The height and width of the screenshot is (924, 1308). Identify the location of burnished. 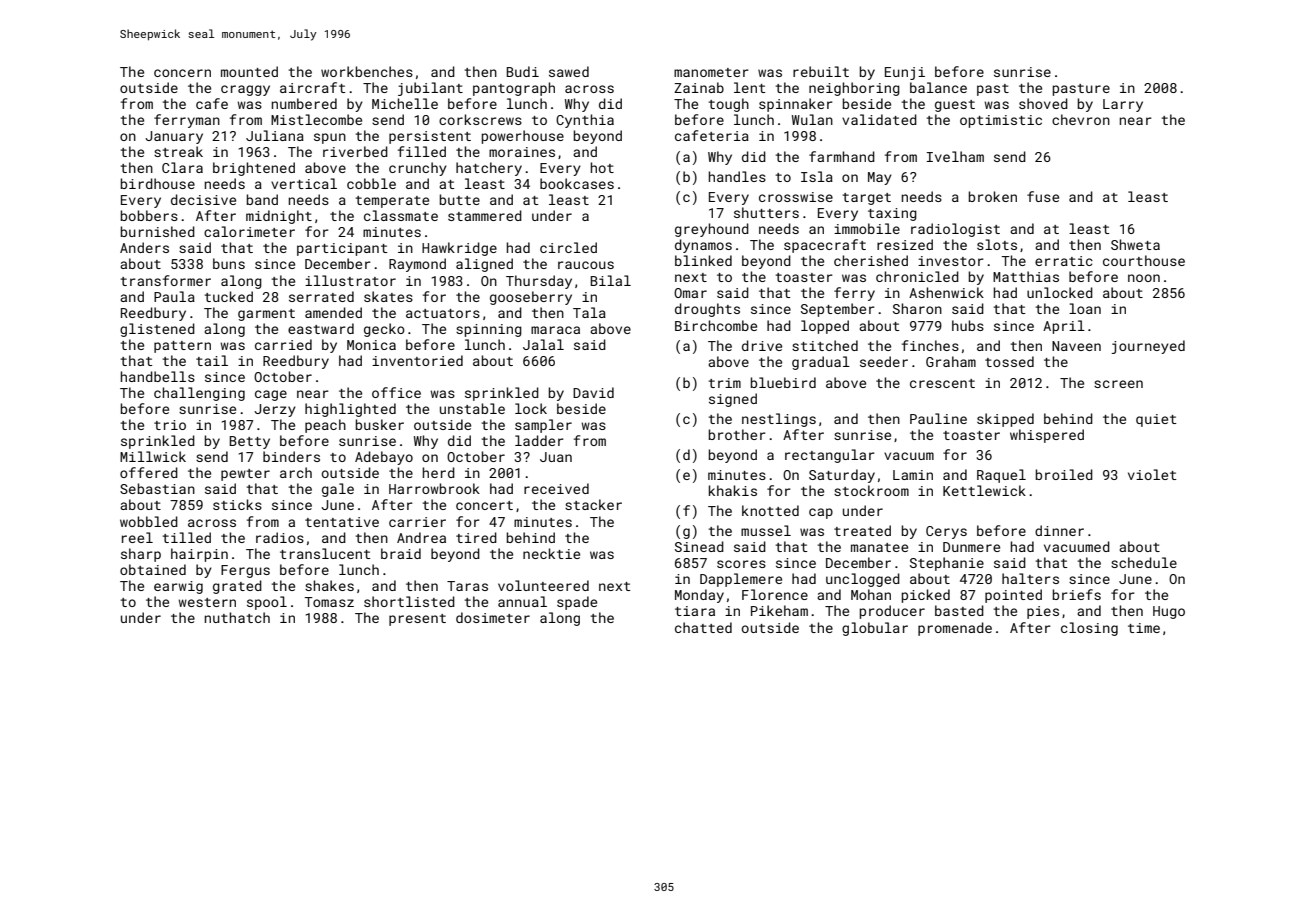
(158, 231).
